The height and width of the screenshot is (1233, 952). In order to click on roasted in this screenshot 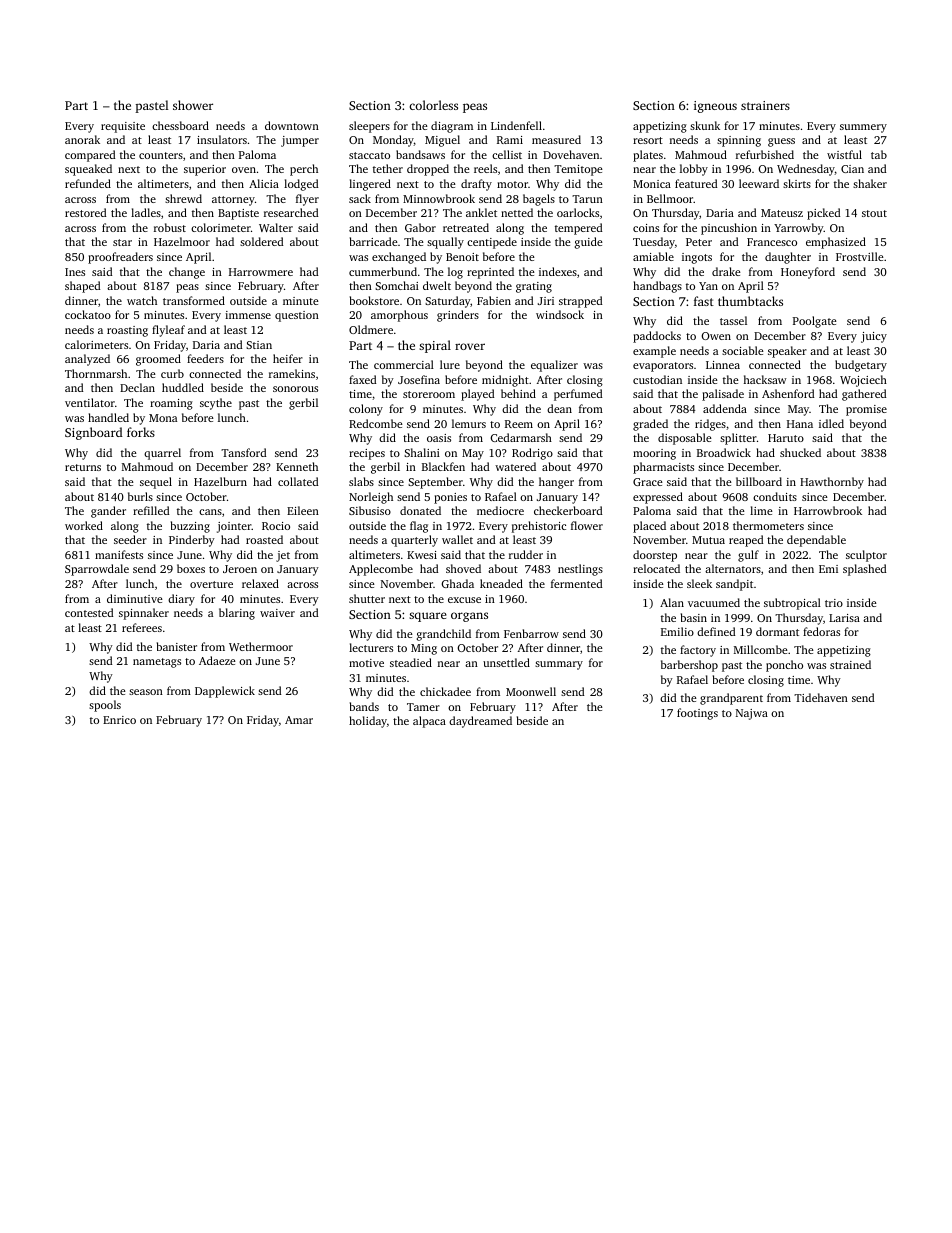, I will do `click(264, 539)`.
